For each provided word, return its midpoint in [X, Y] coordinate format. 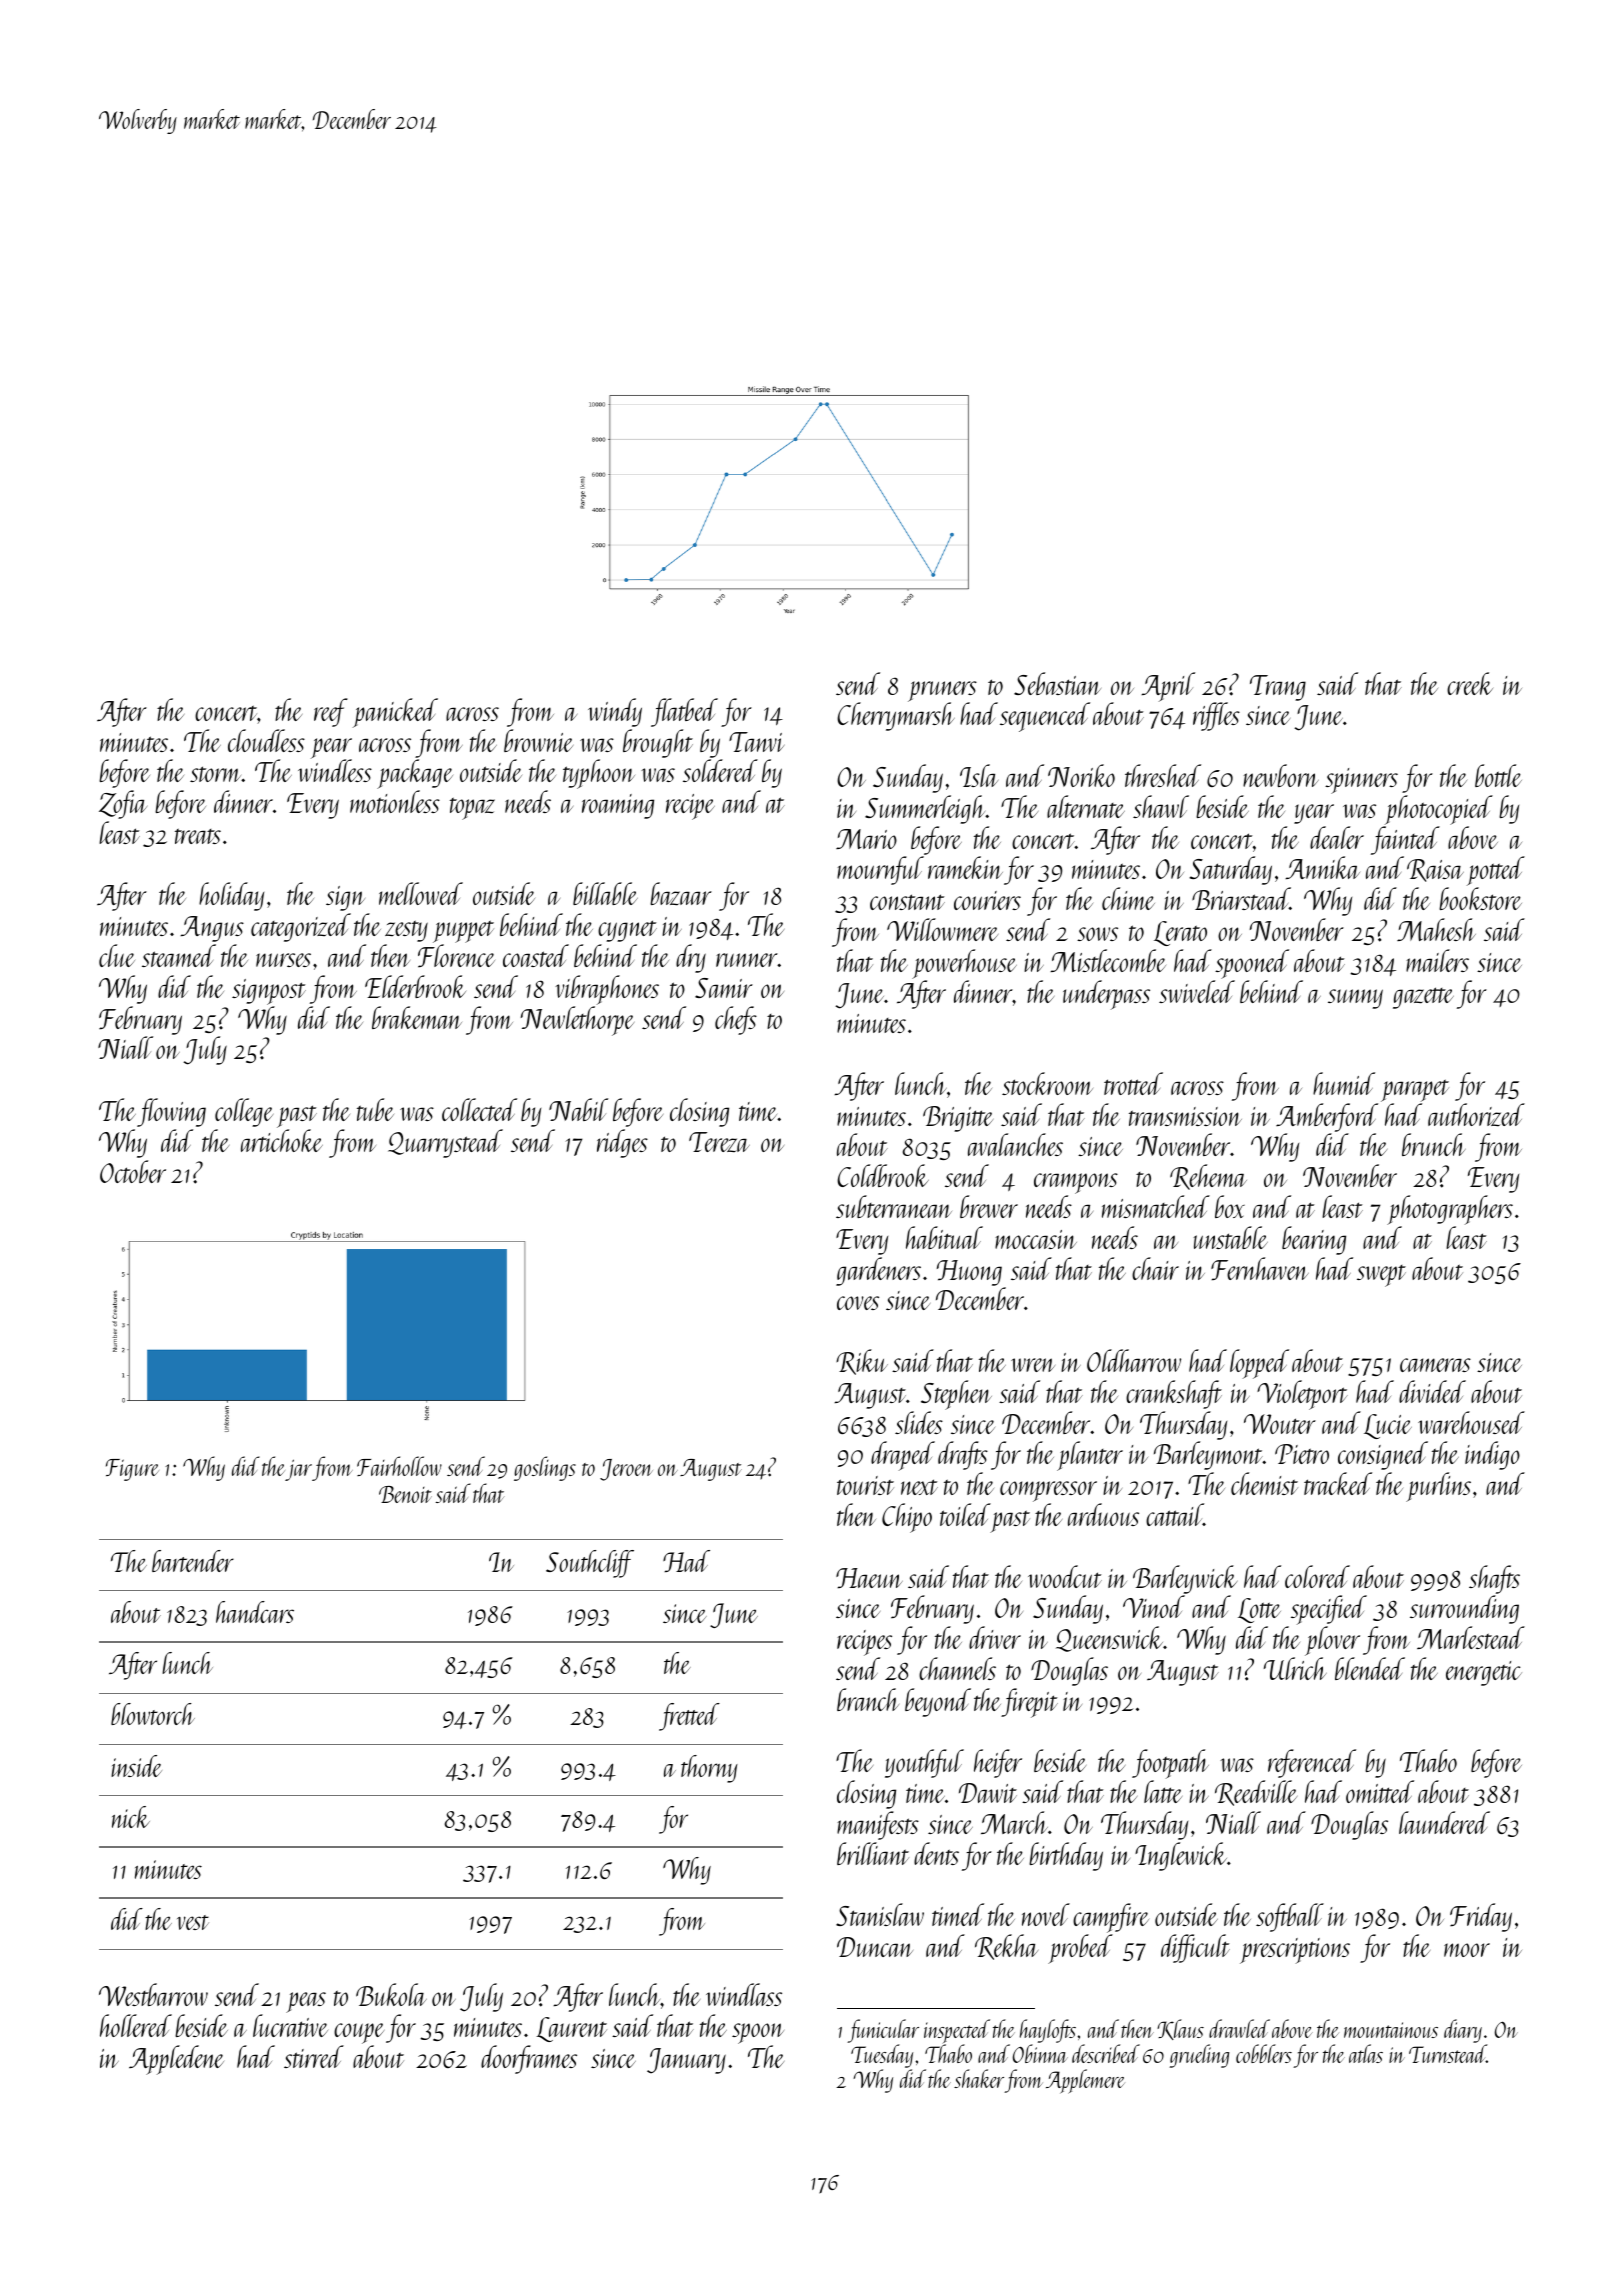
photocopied [1439, 810]
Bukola [391, 1994]
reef [331, 712]
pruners [942, 692]
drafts [963, 1455]
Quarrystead [445, 1143]
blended [1370, 1668]
